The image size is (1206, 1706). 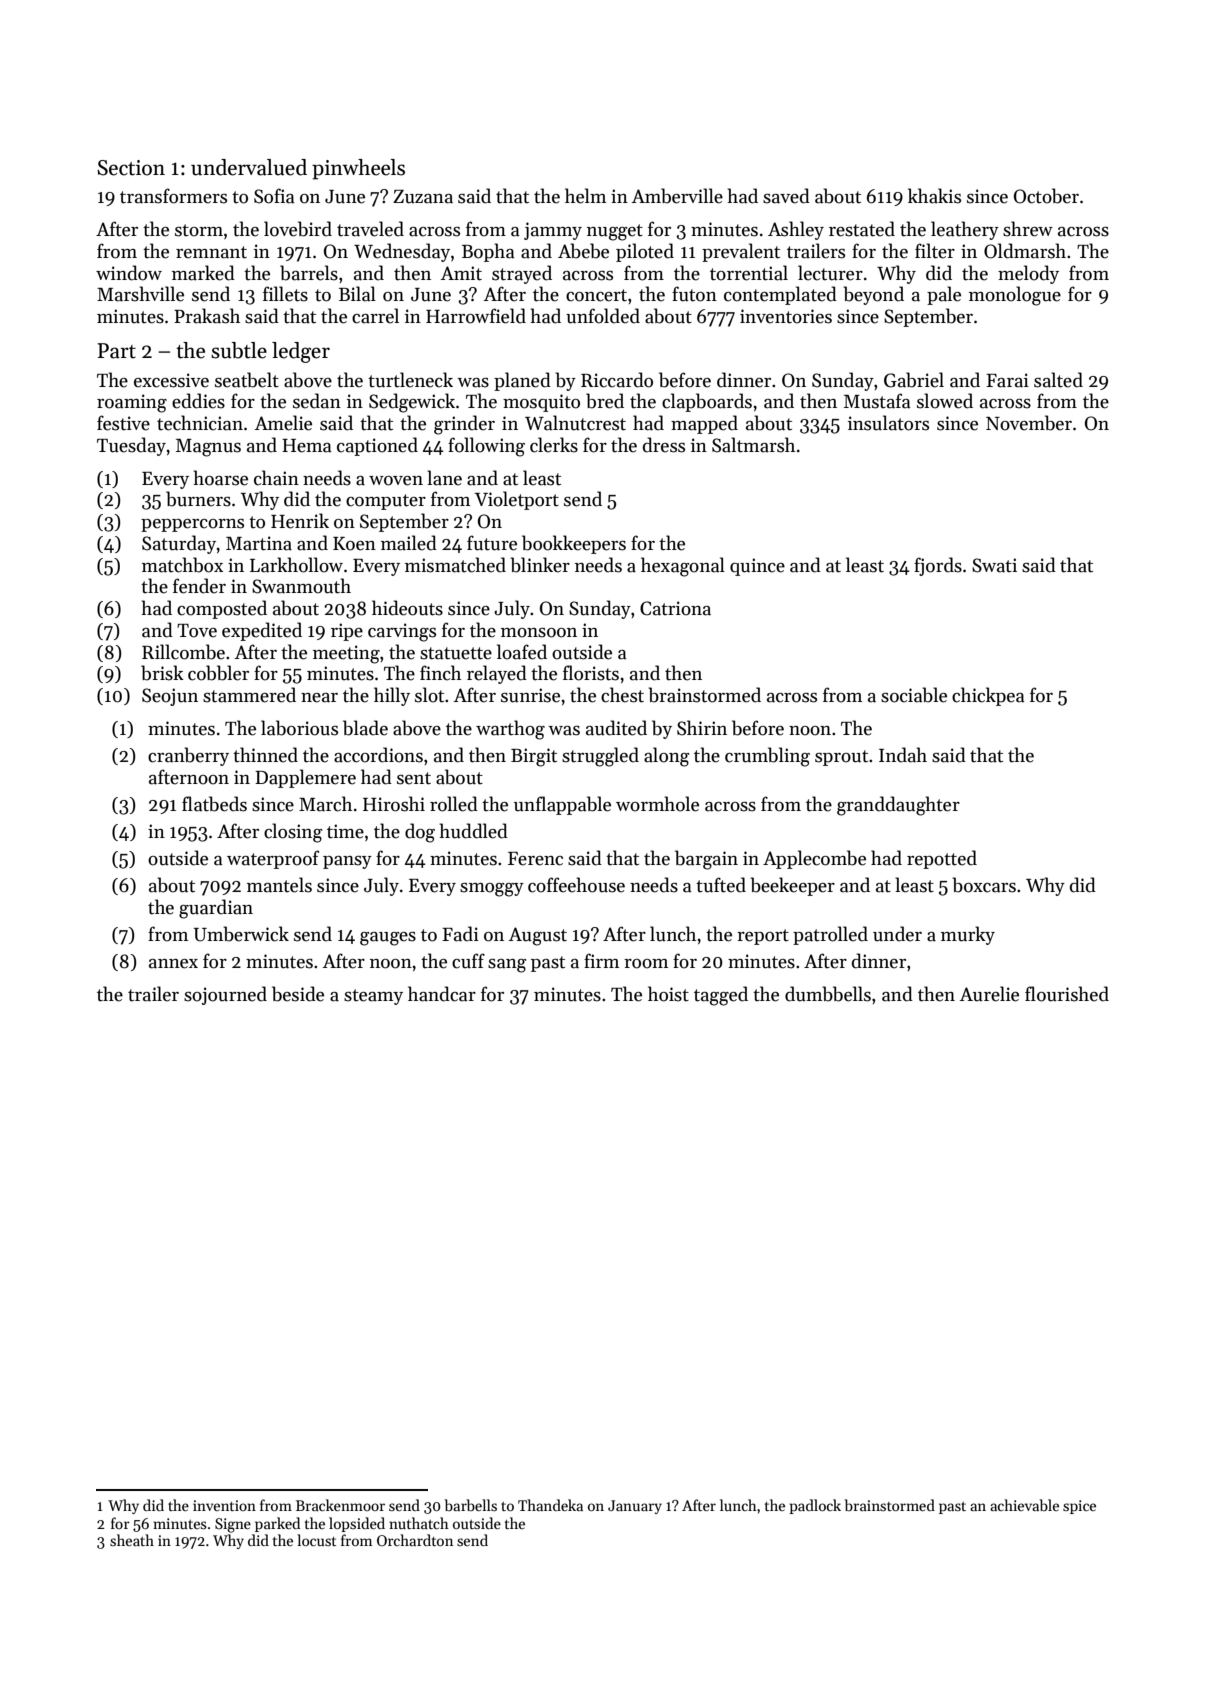 I want to click on Dapplemere, so click(x=305, y=778).
